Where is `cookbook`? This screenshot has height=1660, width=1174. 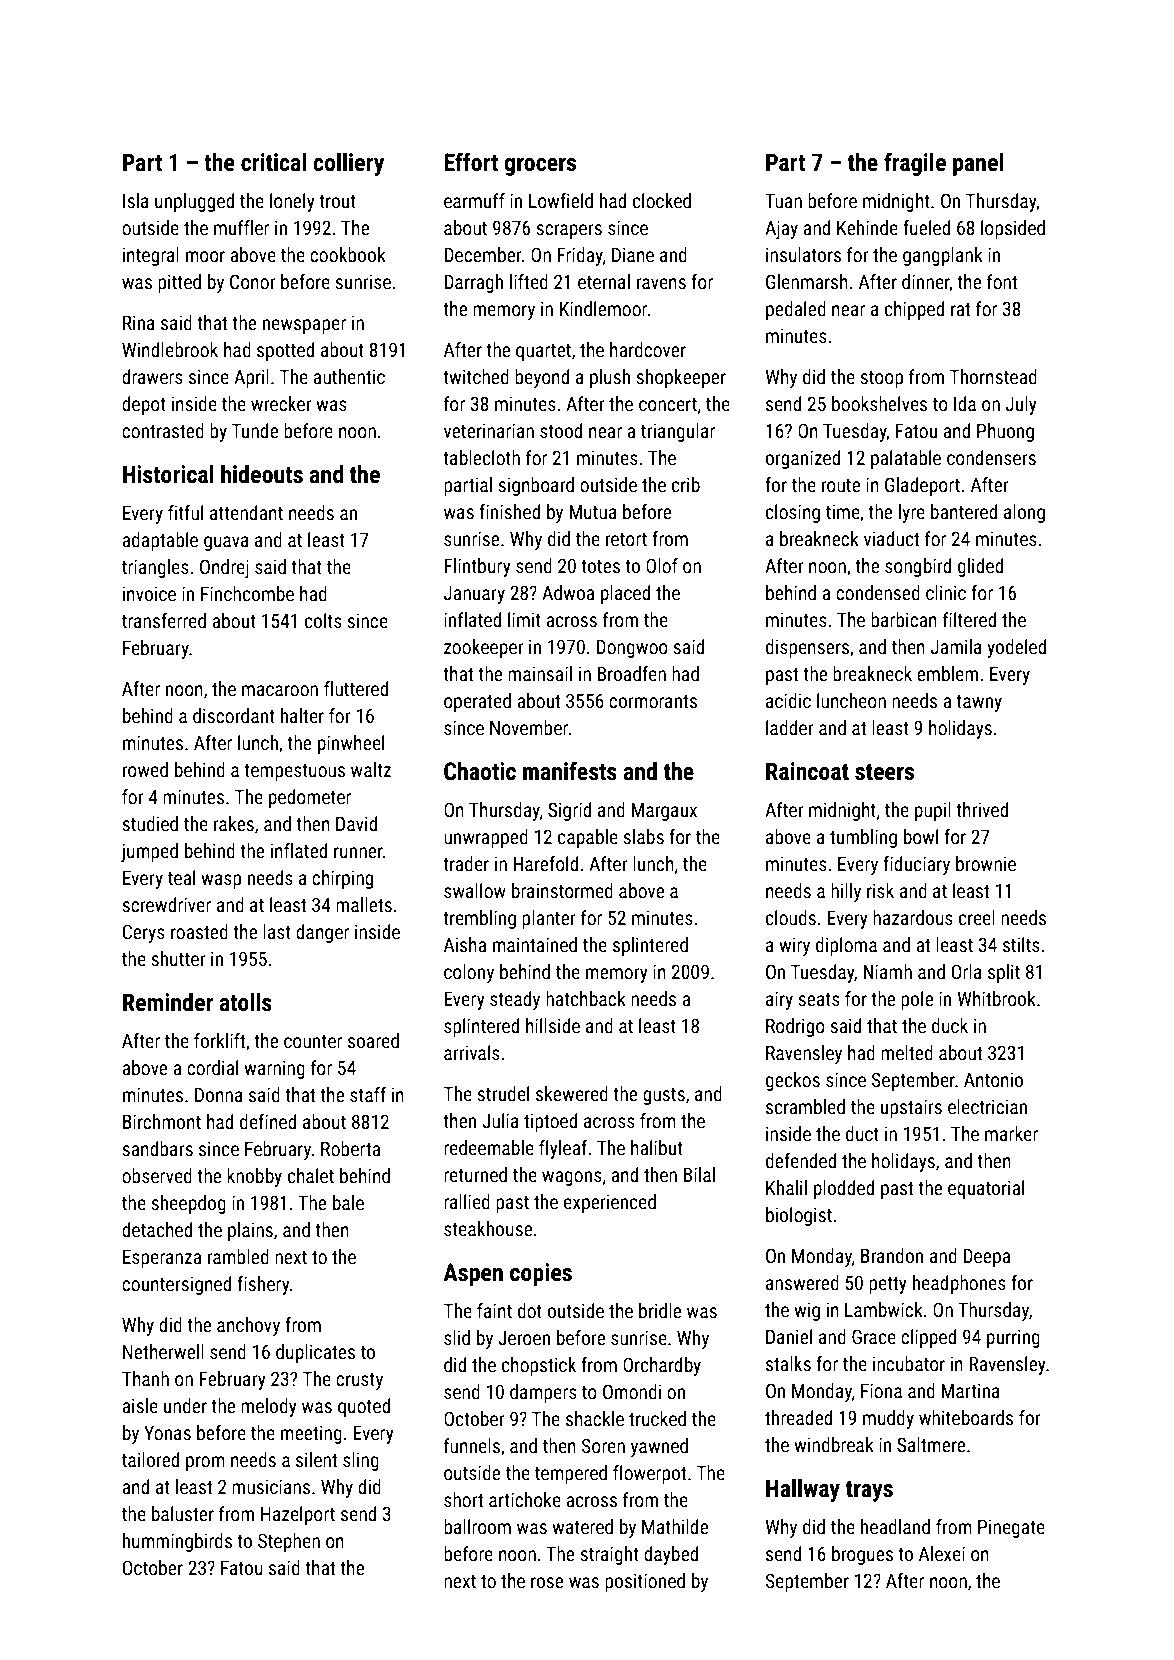 cookbook is located at coordinates (348, 254).
